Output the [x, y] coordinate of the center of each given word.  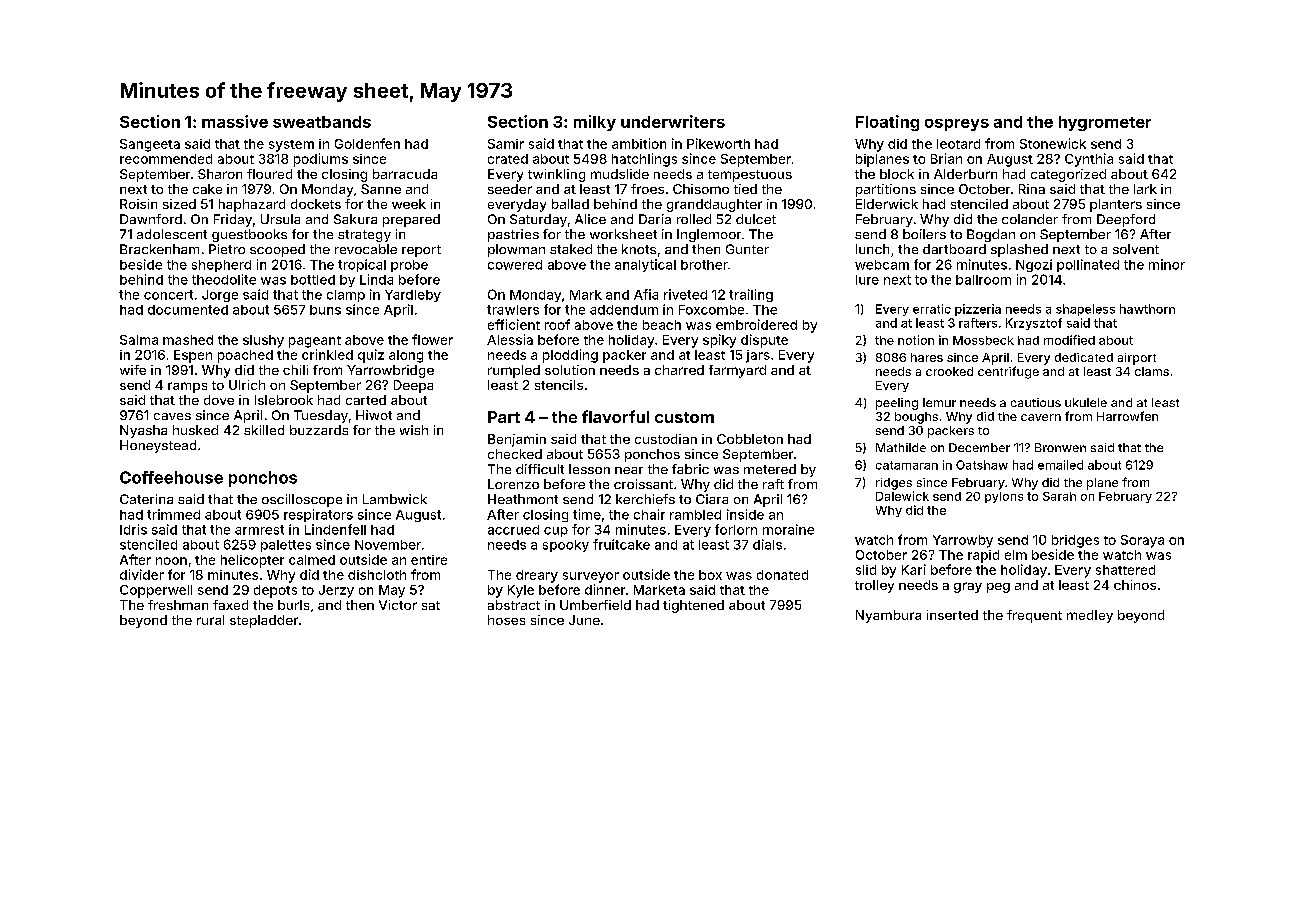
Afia [646, 294]
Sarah [1059, 496]
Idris [133, 529]
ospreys [957, 125]
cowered [515, 265]
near [629, 470]
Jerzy [336, 591]
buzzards [319, 430]
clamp [346, 296]
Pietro [227, 249]
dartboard [954, 249]
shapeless [1085, 310]
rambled [695, 515]
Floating [887, 123]
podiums [321, 160]
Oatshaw [982, 465]
